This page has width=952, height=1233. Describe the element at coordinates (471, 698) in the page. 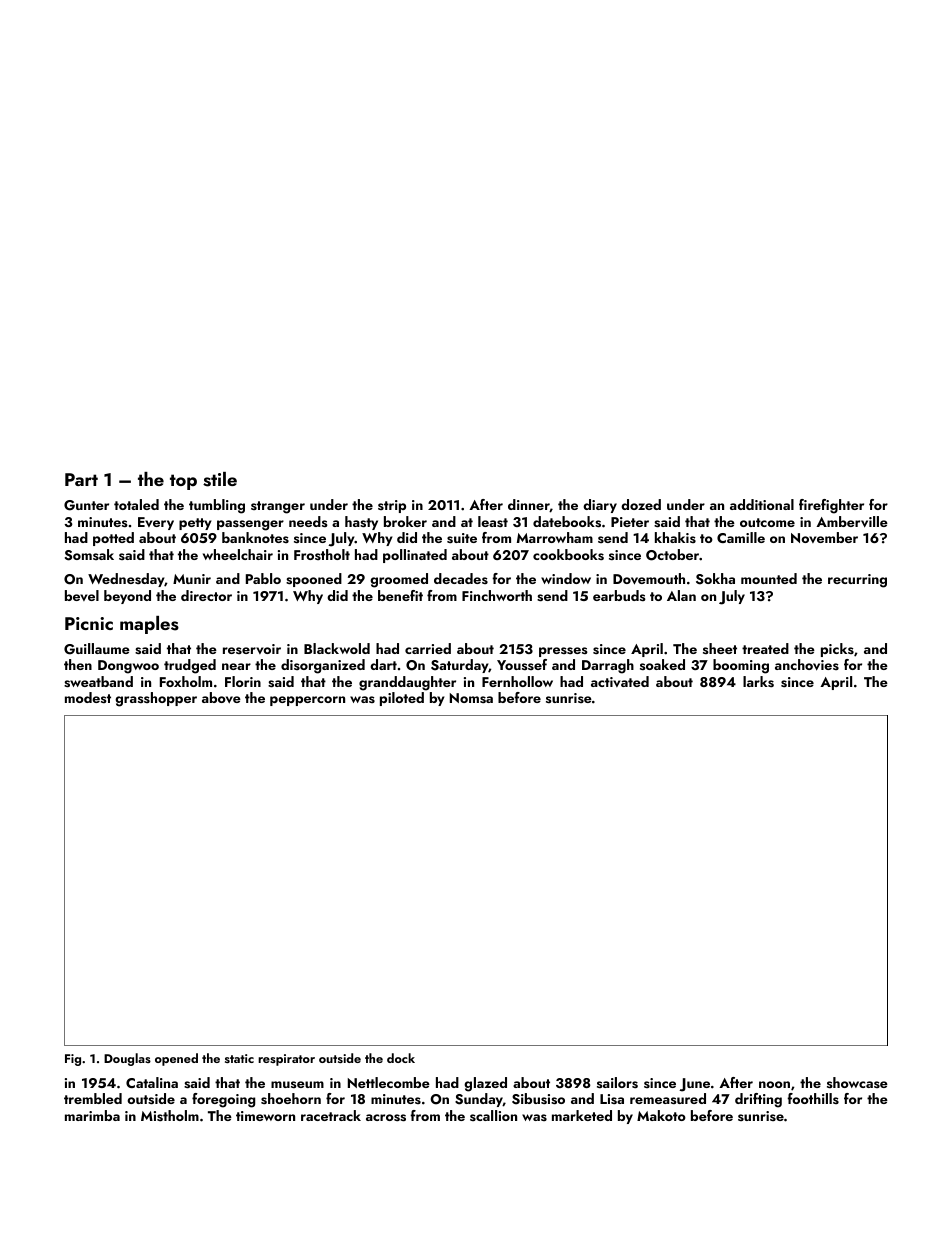

I see `Nomsa` at that location.
